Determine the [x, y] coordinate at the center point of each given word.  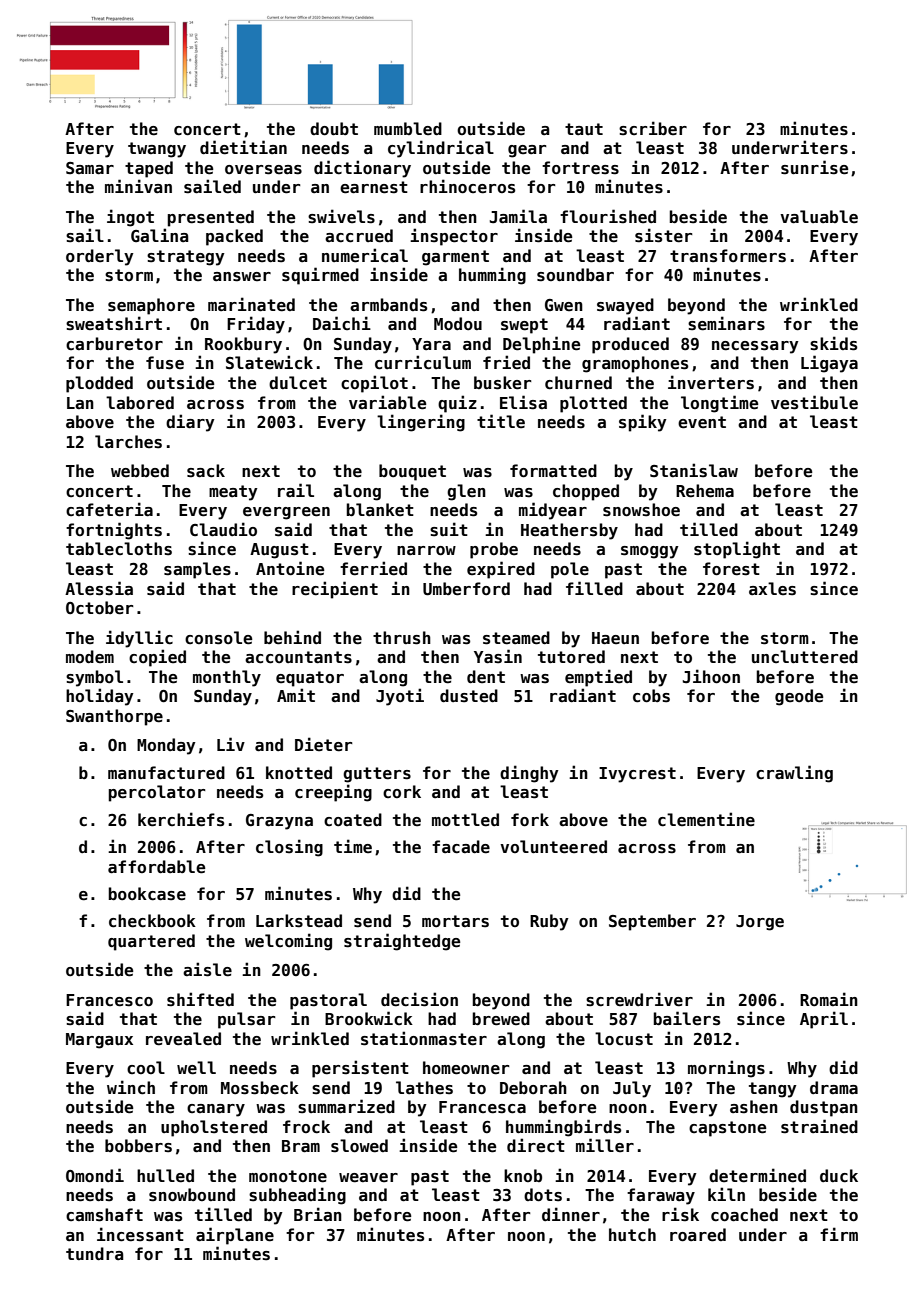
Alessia [99, 588]
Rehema [705, 491]
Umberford [466, 589]
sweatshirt [114, 323]
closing [289, 848]
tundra [94, 1253]
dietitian [243, 147]
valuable [819, 216]
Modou [458, 323]
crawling [794, 774]
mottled [465, 820]
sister [664, 235]
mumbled [408, 128]
